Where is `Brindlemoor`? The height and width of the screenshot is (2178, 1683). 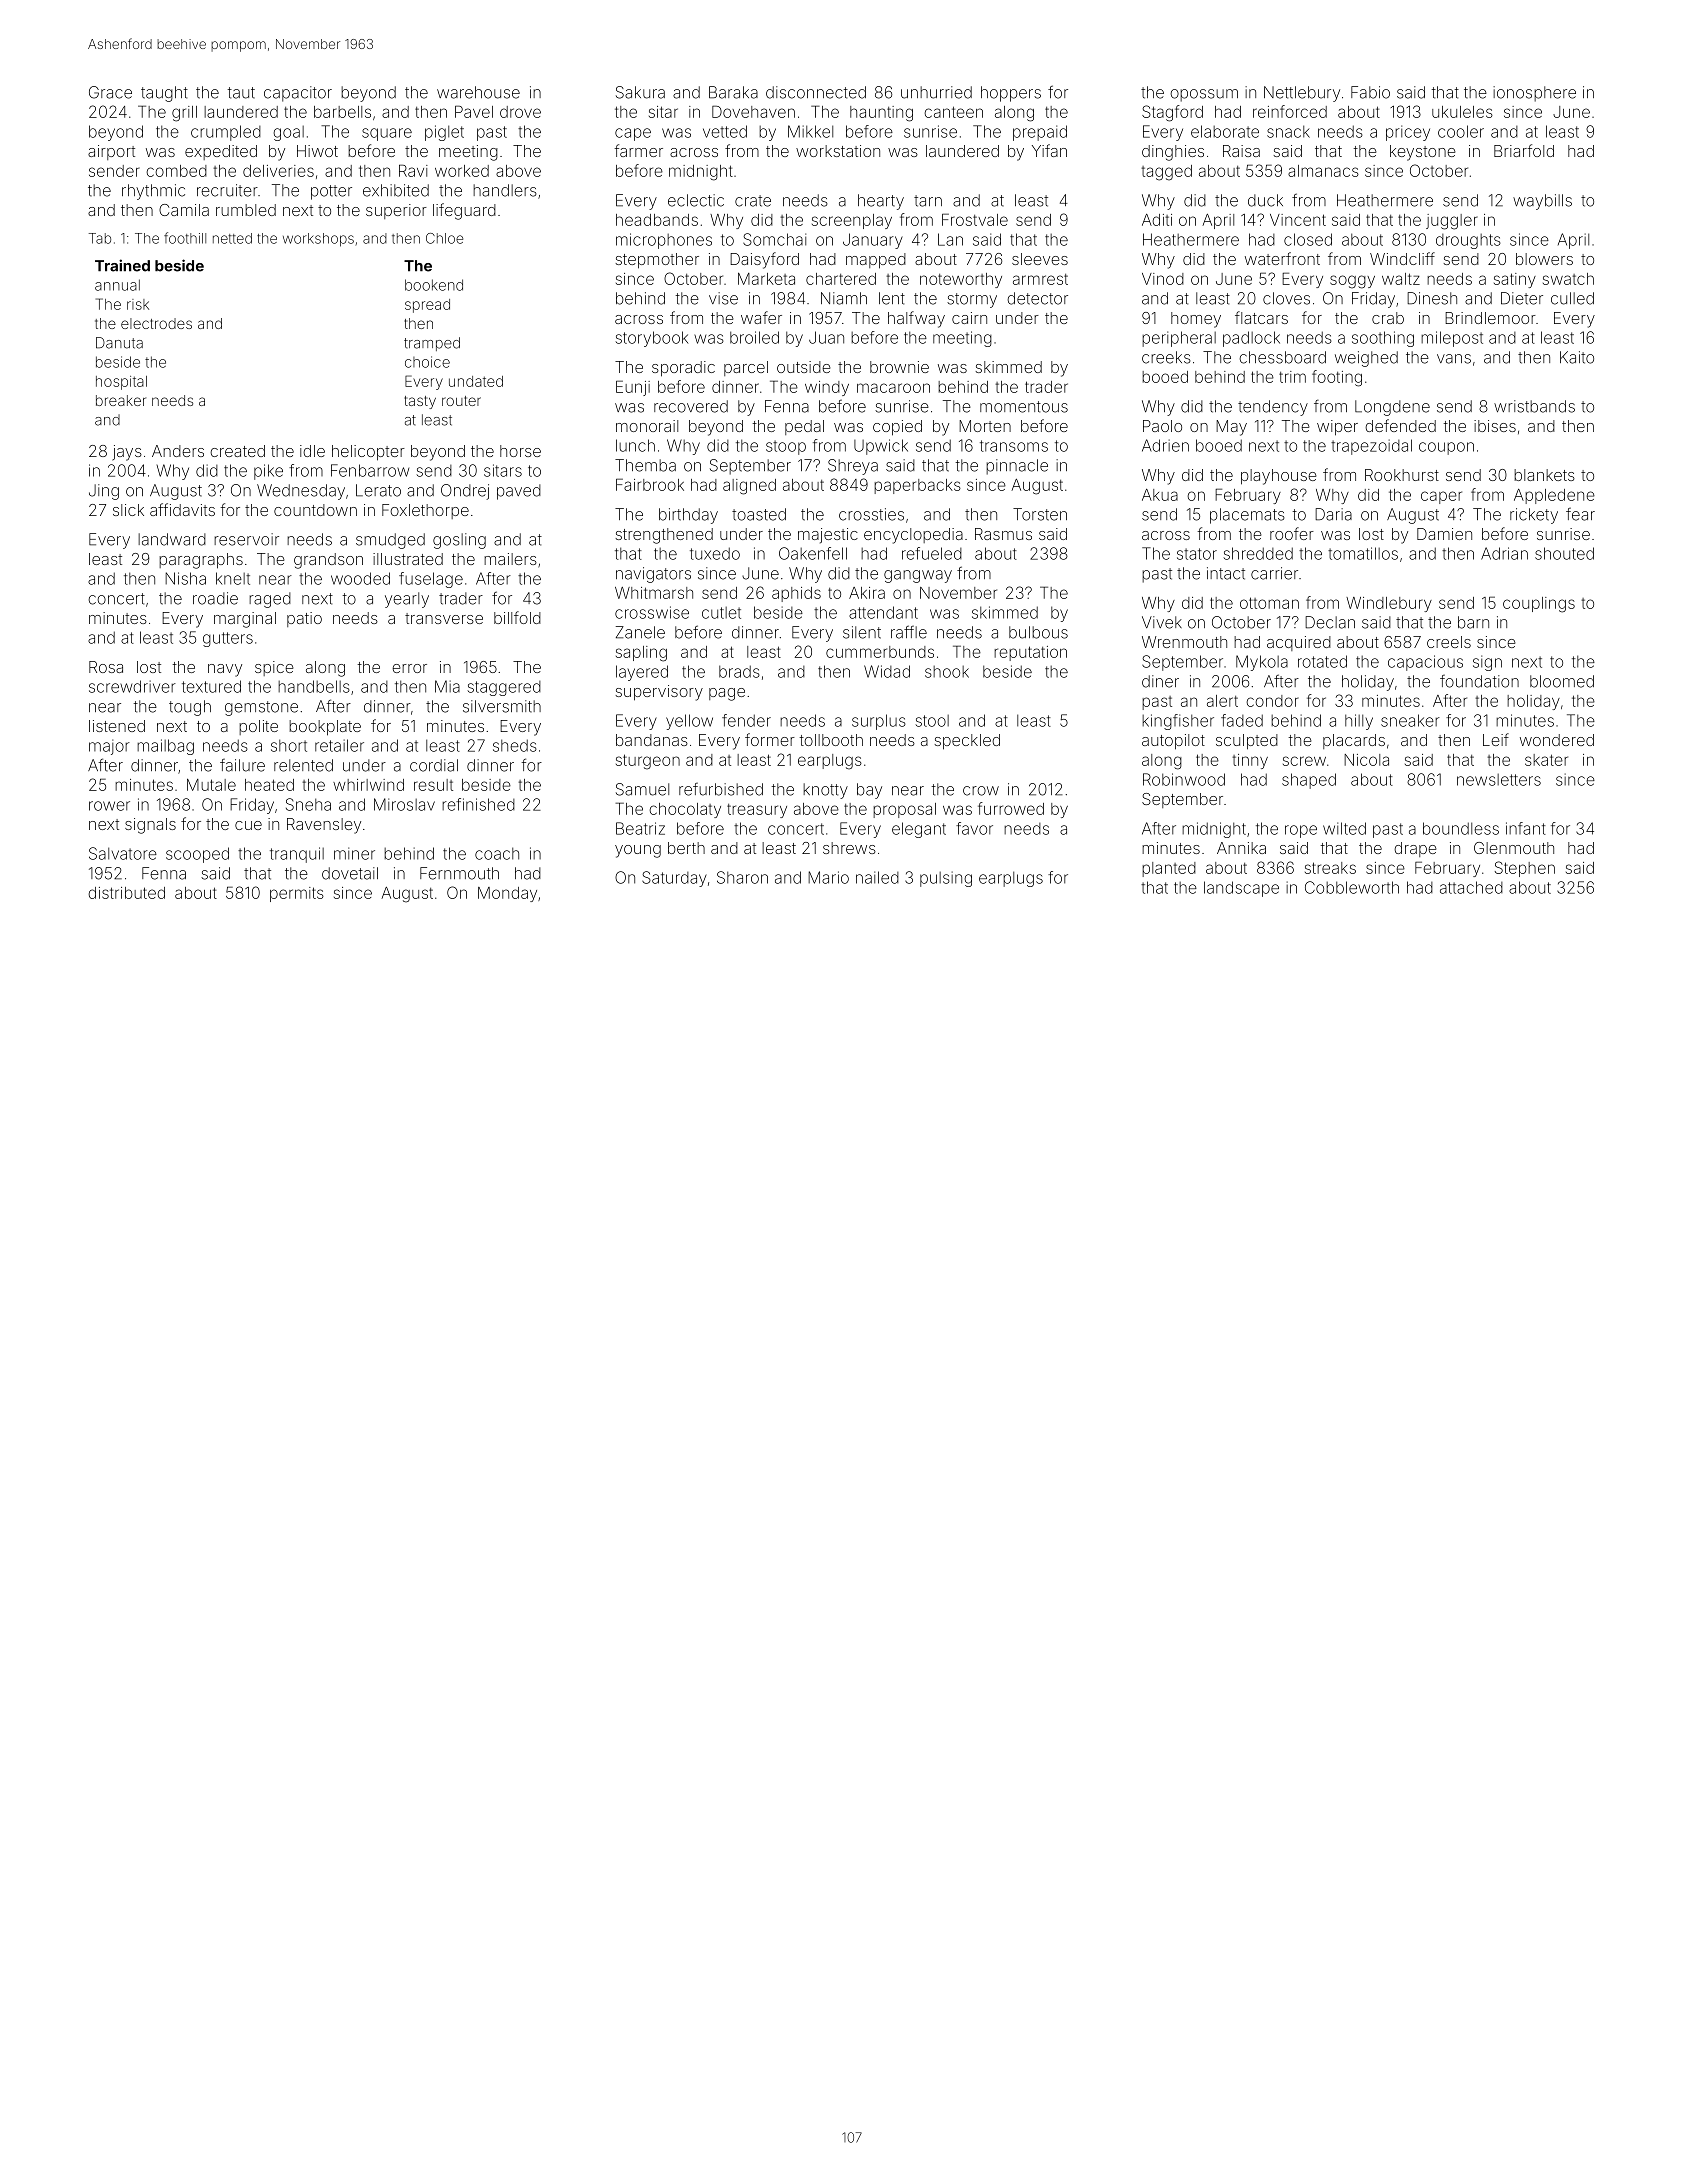
Brindlemoor is located at coordinates (1490, 318).
